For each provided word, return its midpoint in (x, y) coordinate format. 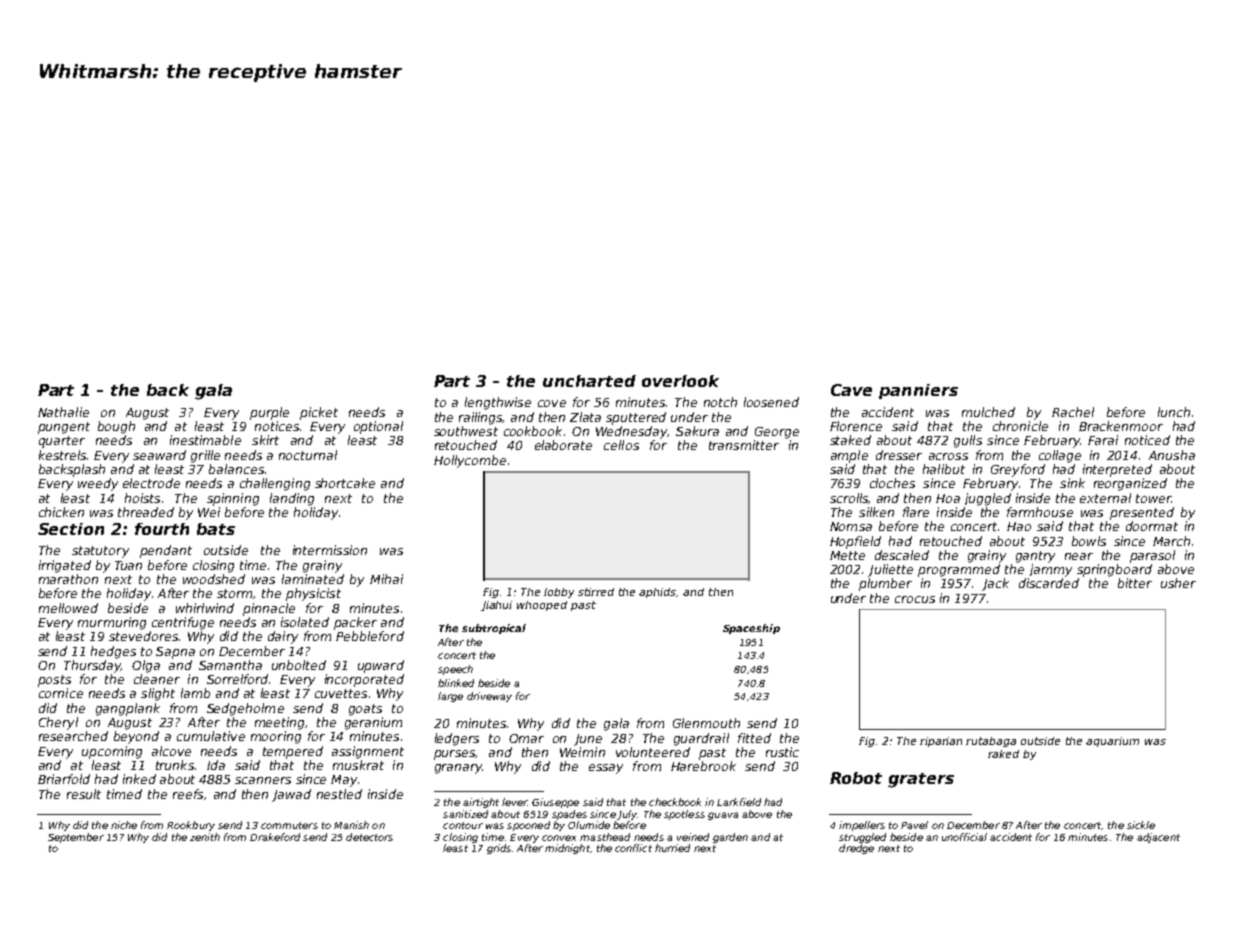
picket (319, 413)
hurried (672, 848)
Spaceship (751, 629)
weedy (98, 484)
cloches (892, 483)
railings (481, 418)
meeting (279, 723)
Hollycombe (470, 461)
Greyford (1018, 470)
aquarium (1112, 742)
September (76, 838)
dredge (856, 849)
